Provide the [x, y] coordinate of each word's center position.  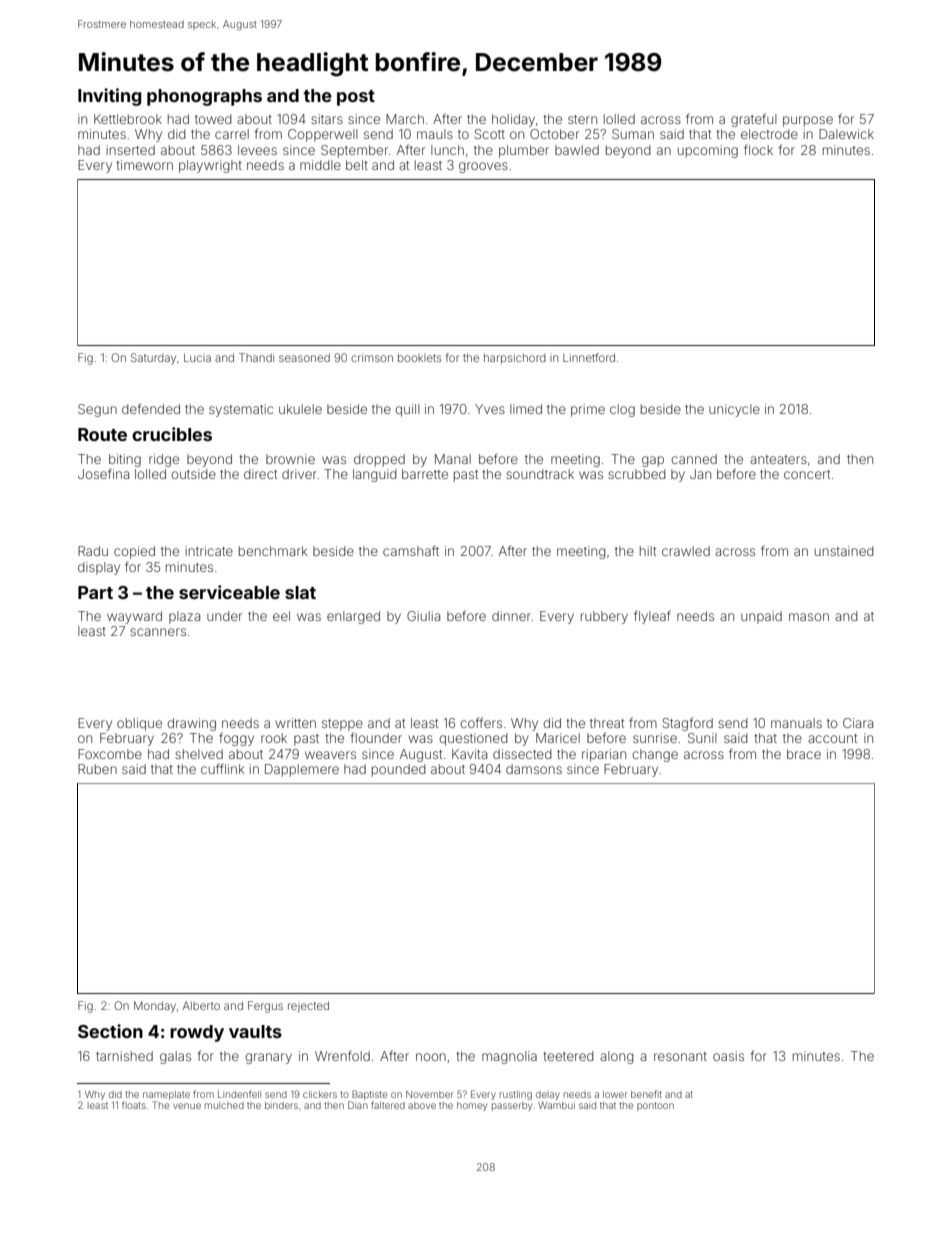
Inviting [110, 97]
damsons [534, 769]
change [655, 755]
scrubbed [637, 474]
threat [607, 723]
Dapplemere [302, 770]
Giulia [423, 616]
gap [653, 461]
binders [281, 1105]
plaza [184, 617]
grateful [754, 120]
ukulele [300, 409]
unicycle [734, 410]
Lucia [197, 357]
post [356, 98]
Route [102, 434]
